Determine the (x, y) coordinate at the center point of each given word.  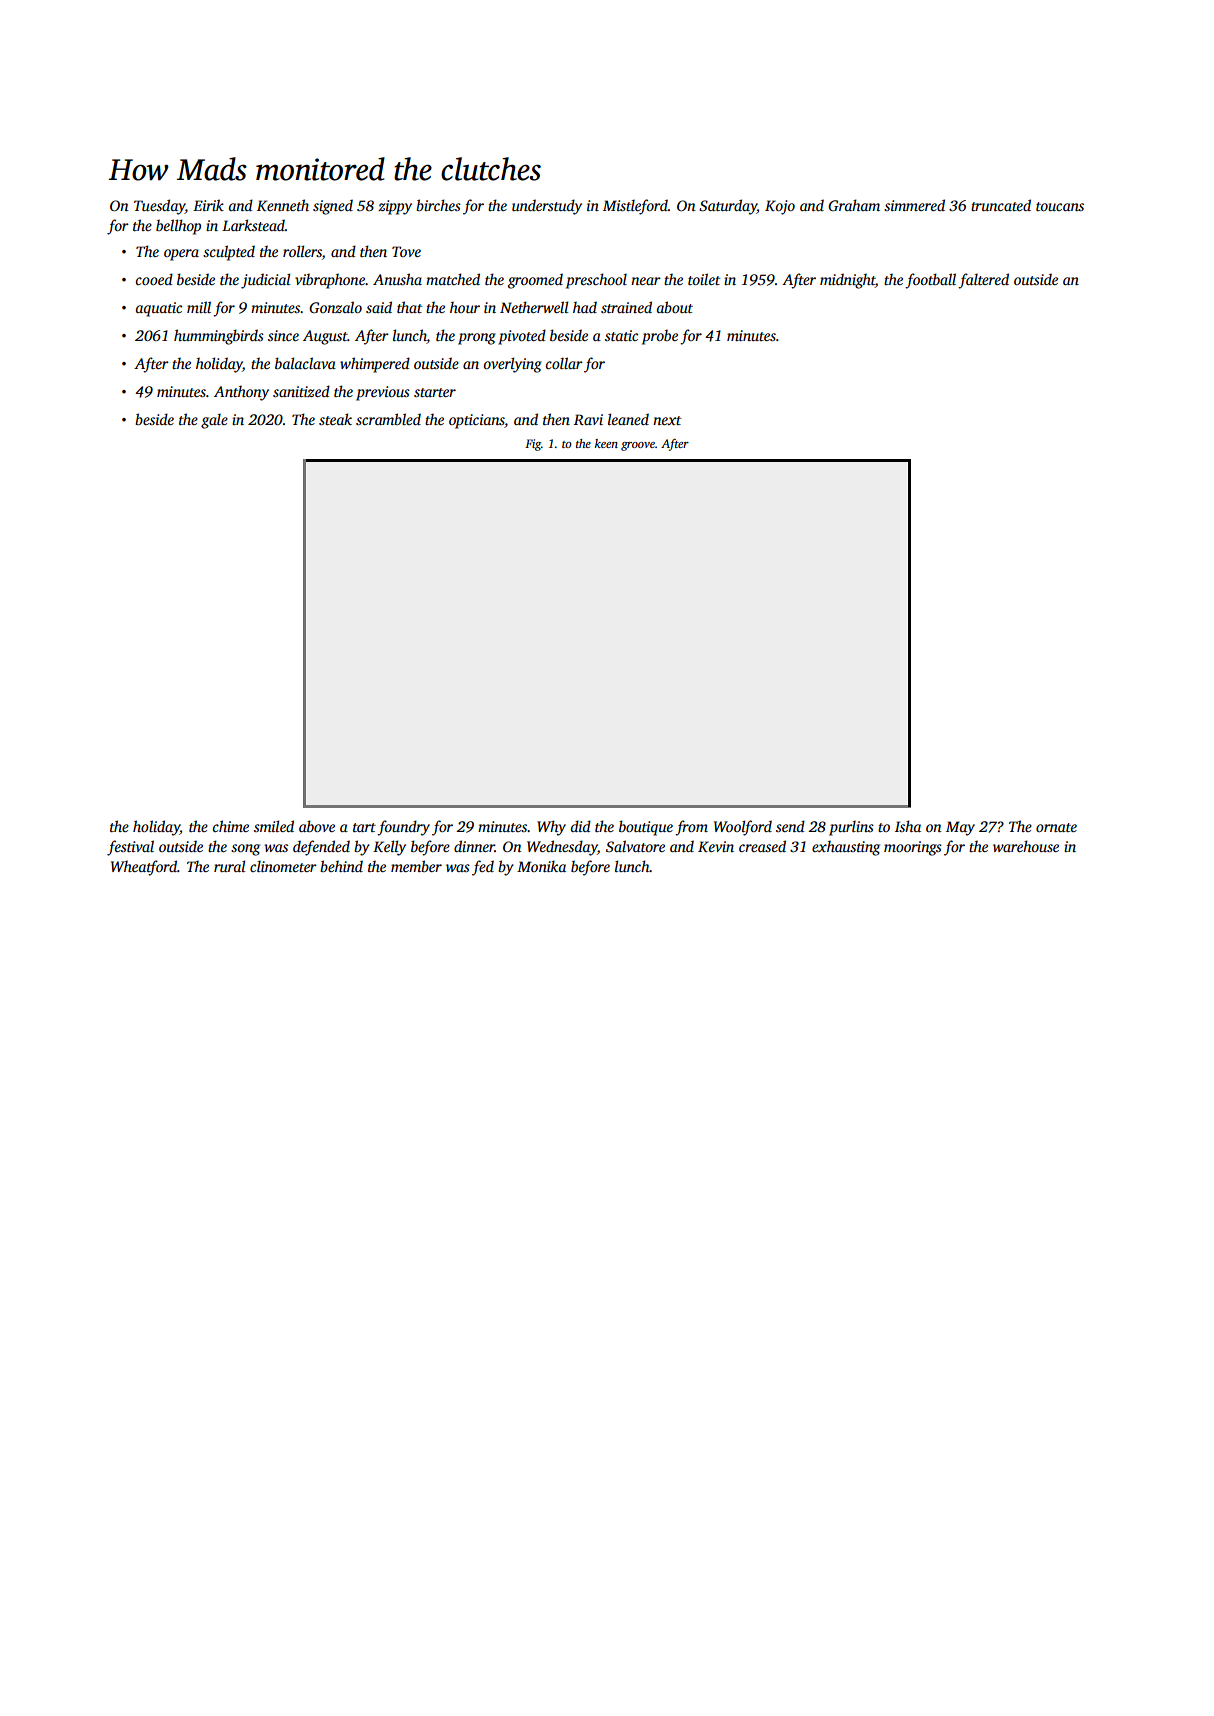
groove (638, 446)
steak (335, 419)
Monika (541, 866)
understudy (547, 207)
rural (229, 866)
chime (231, 826)
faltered (983, 281)
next (667, 420)
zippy (395, 207)
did (581, 826)
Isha (908, 826)
